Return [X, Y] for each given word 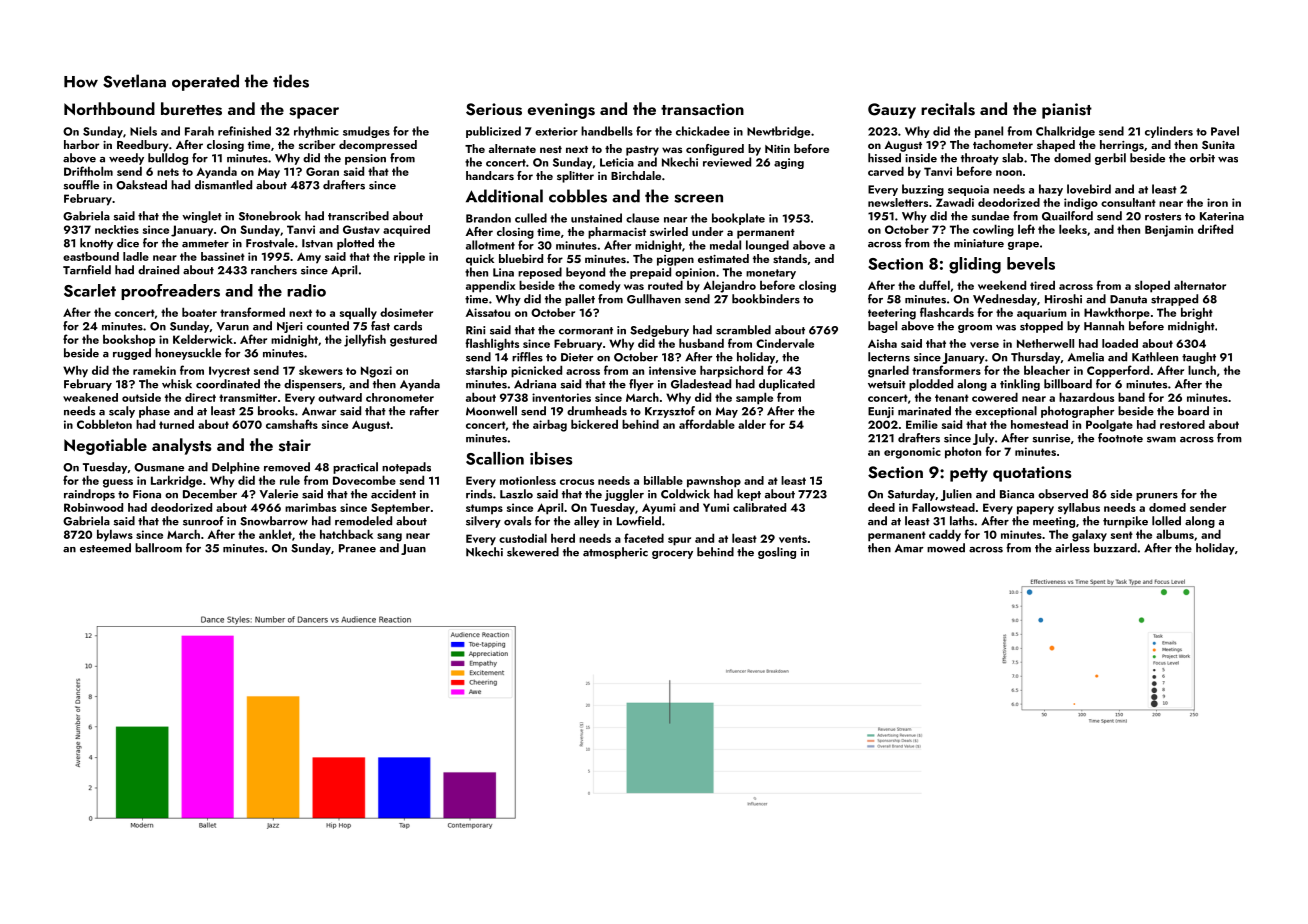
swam [1161, 440]
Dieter [577, 357]
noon [1009, 173]
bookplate [738, 219]
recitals [948, 109]
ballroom [158, 548]
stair [295, 445]
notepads [406, 468]
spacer [314, 113]
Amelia [1086, 357]
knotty [96, 244]
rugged [132, 354]
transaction [702, 109]
